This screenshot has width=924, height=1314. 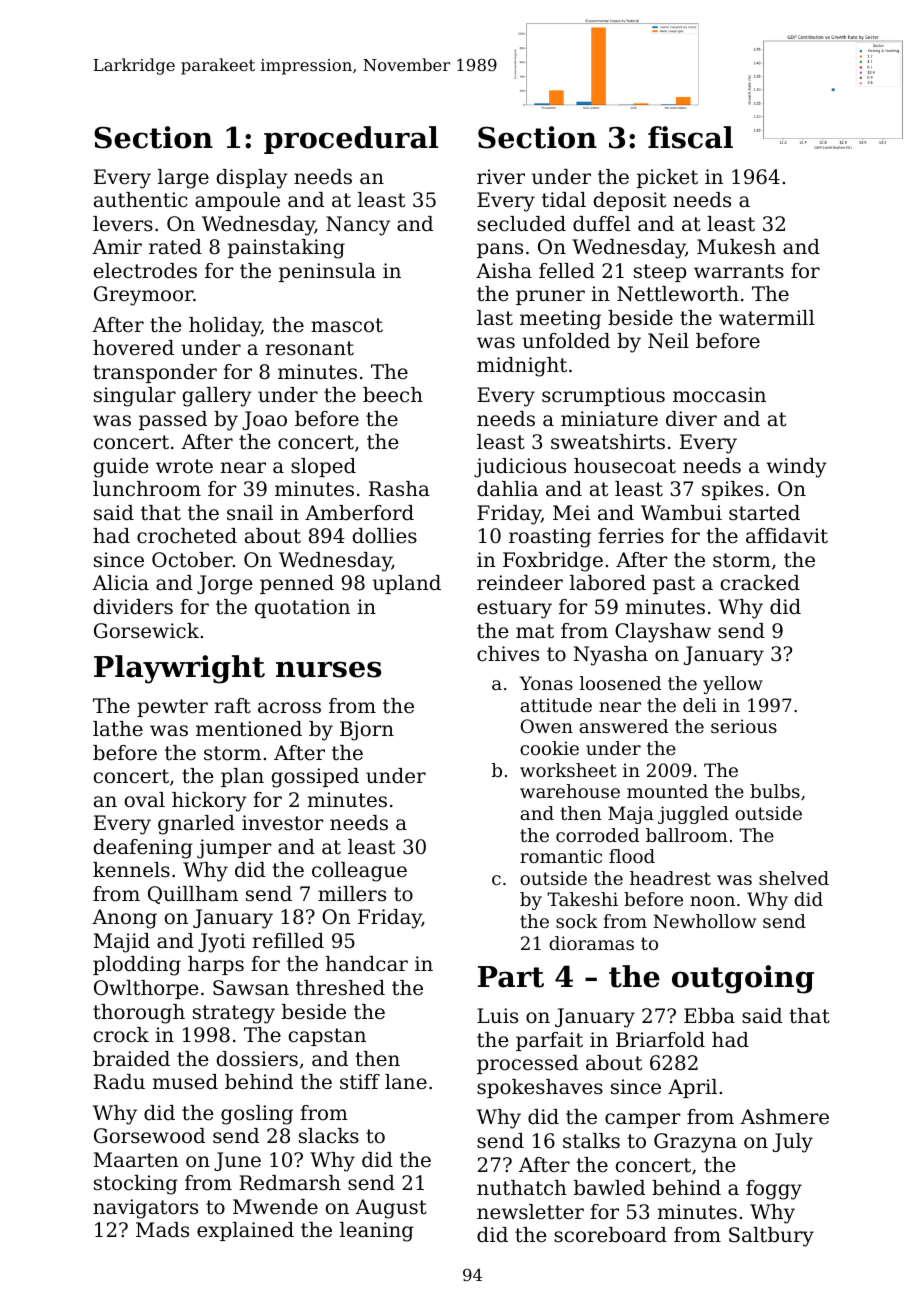 I want to click on Nancy, so click(x=358, y=226).
